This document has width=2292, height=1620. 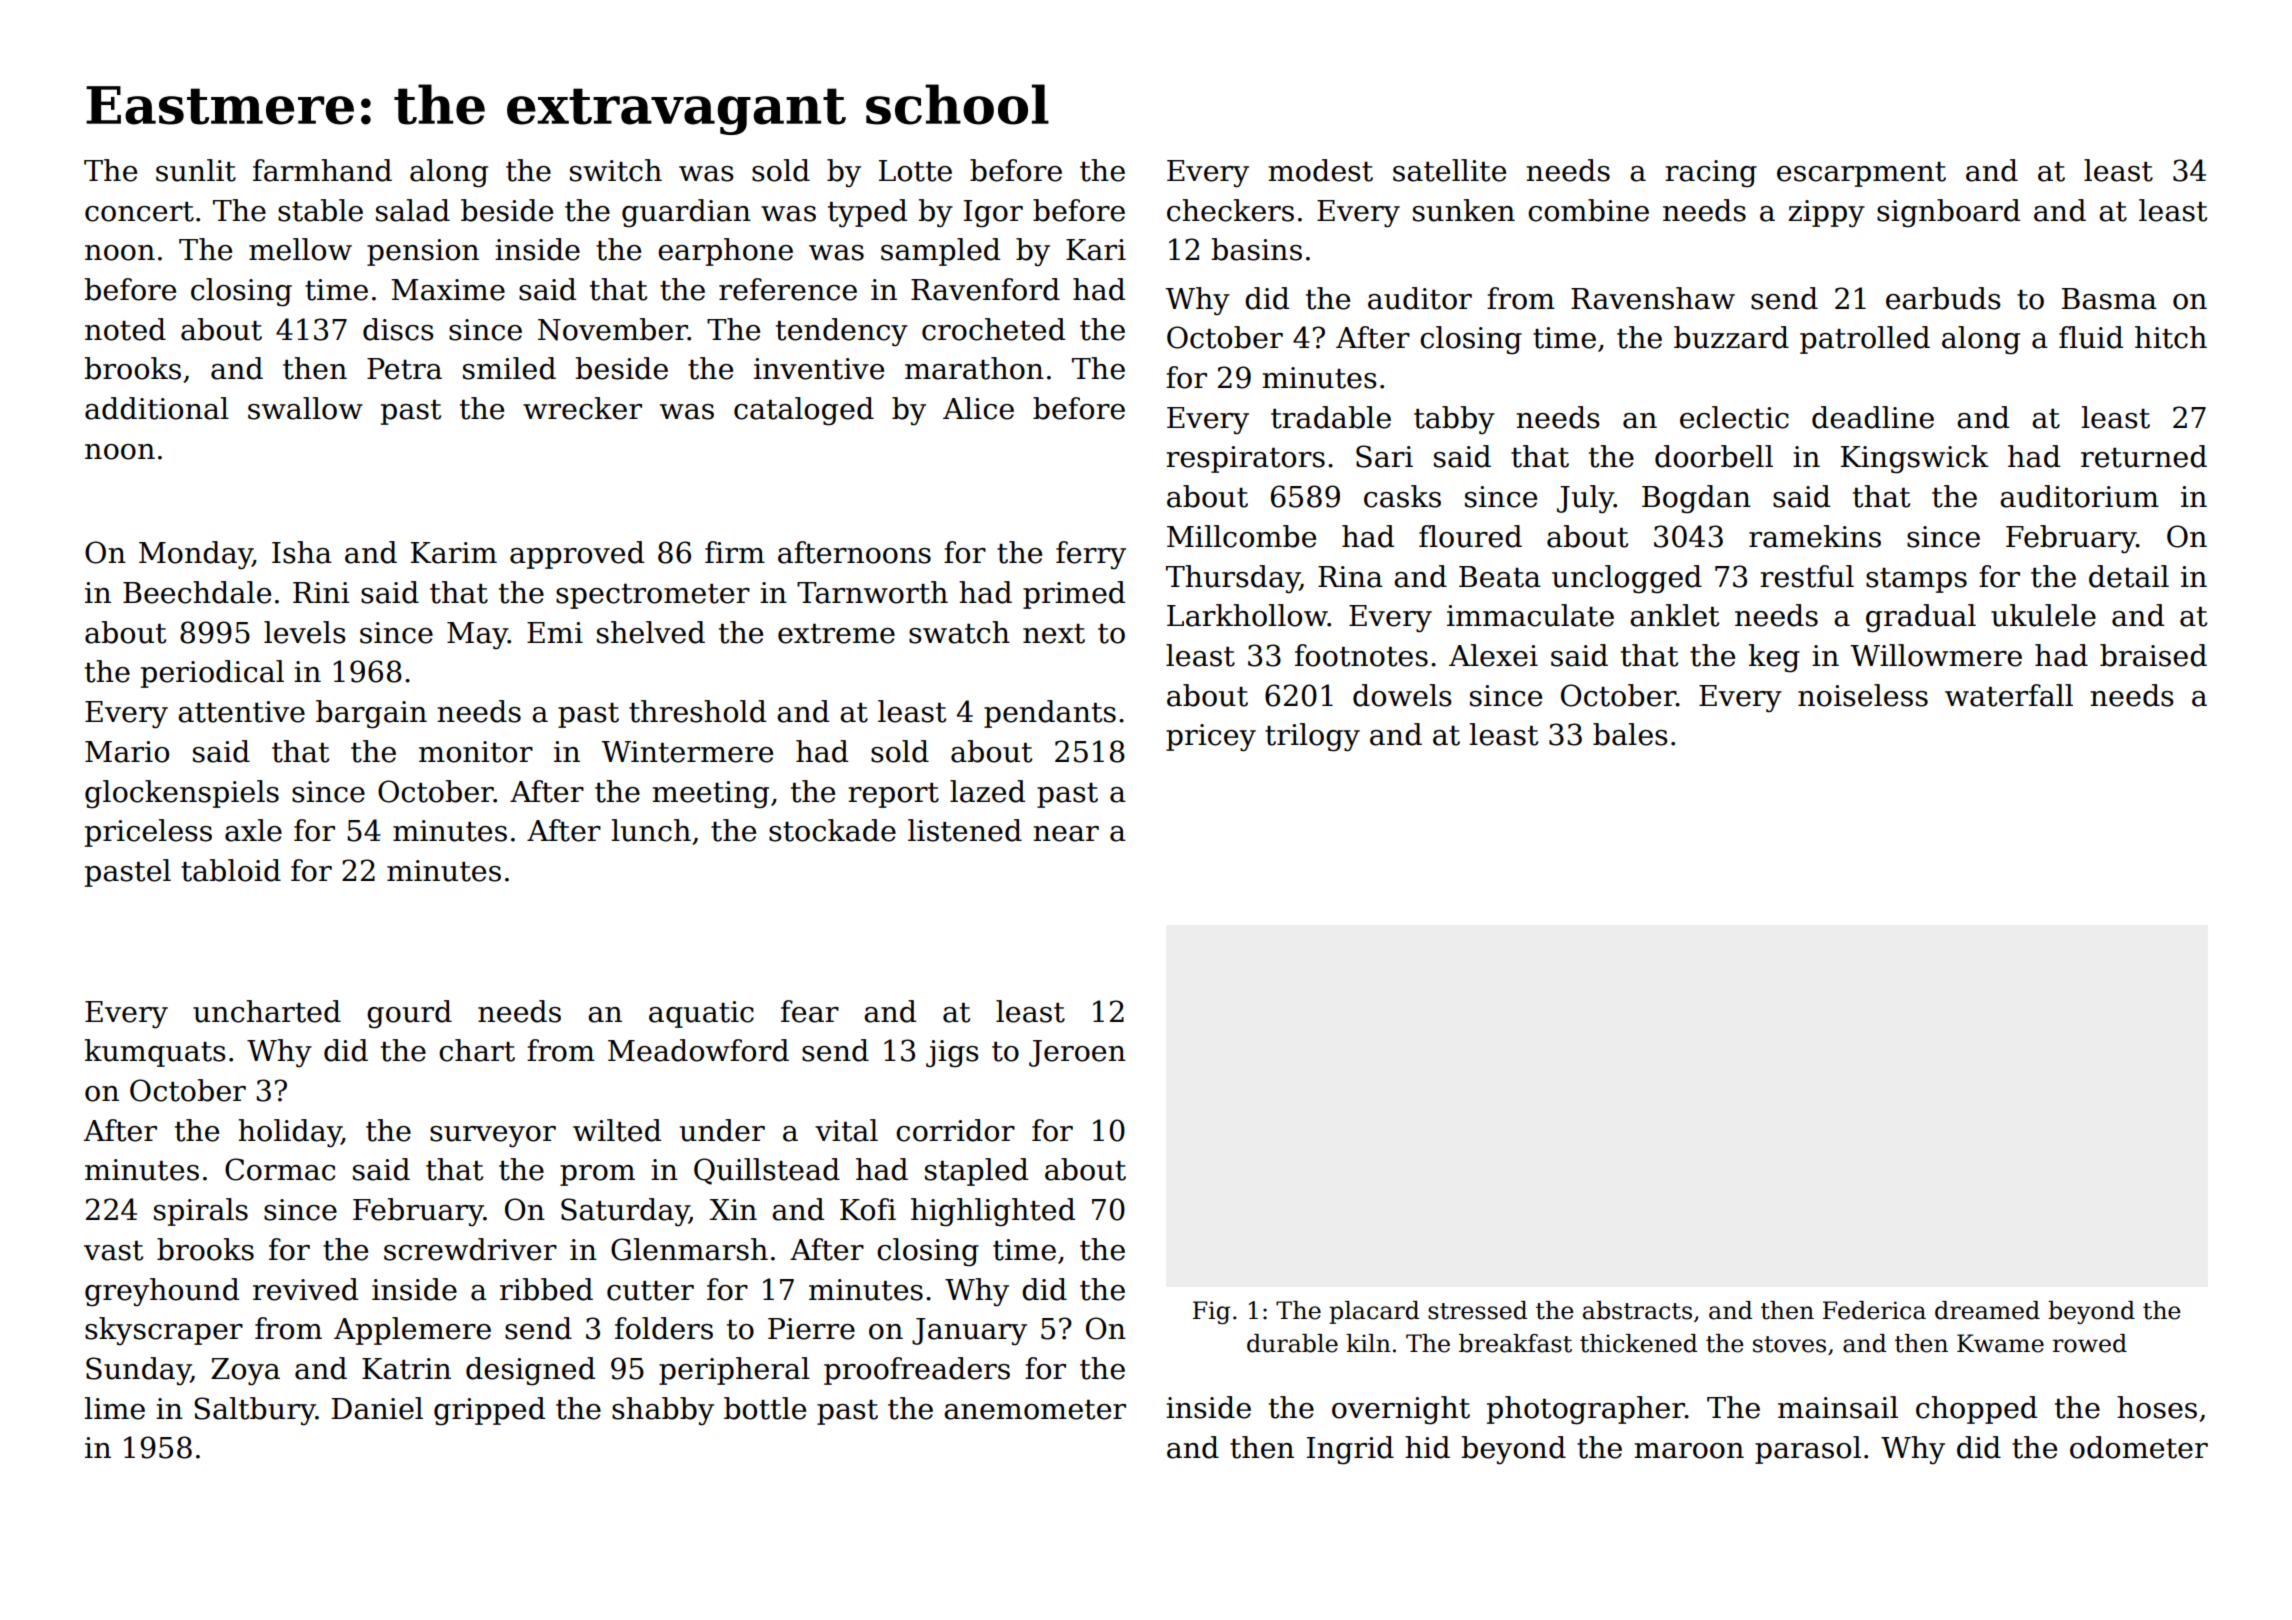 What do you see at coordinates (1861, 174) in the document?
I see `escarpment` at bounding box center [1861, 174].
